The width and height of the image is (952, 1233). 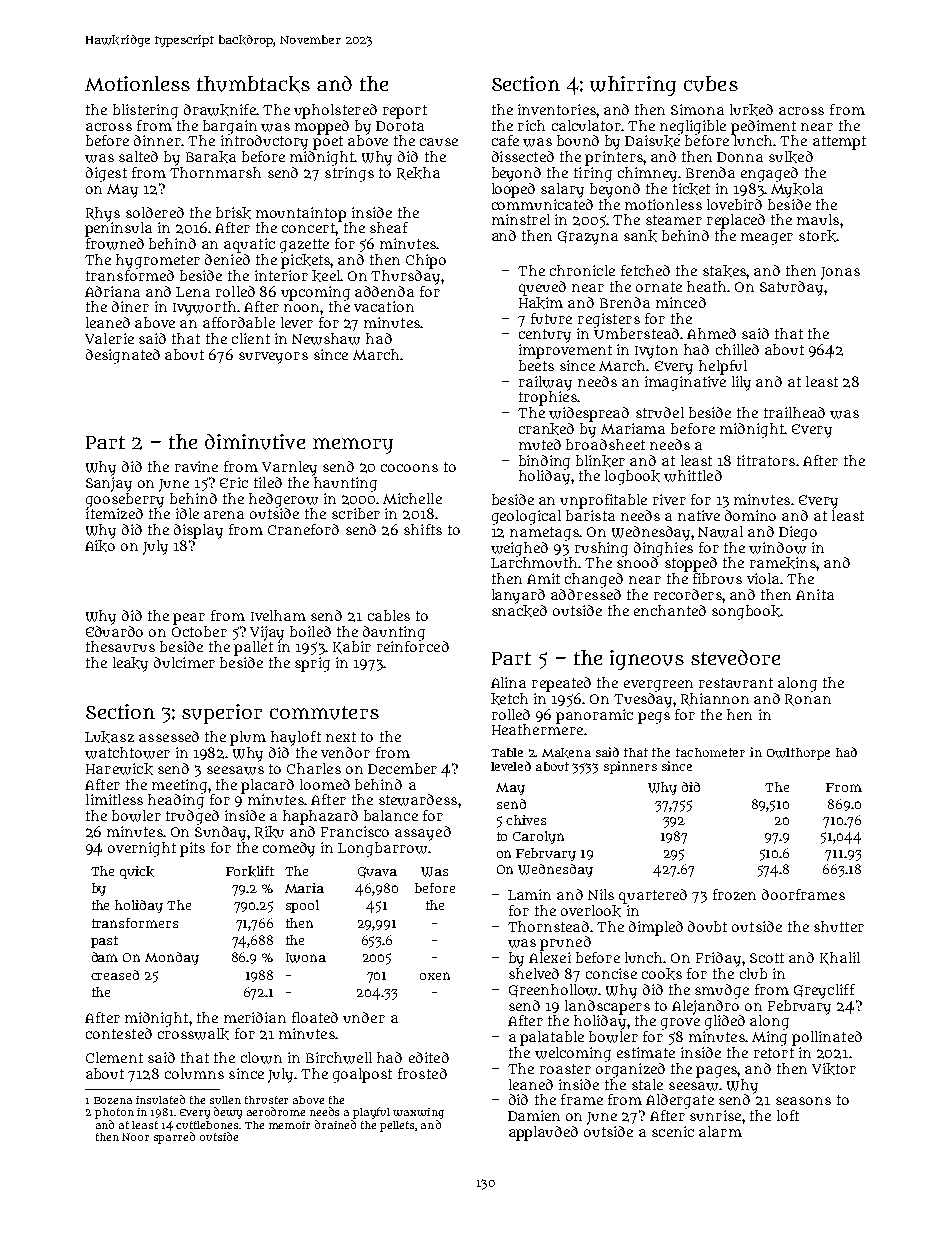 I want to click on inventories, so click(x=557, y=109).
